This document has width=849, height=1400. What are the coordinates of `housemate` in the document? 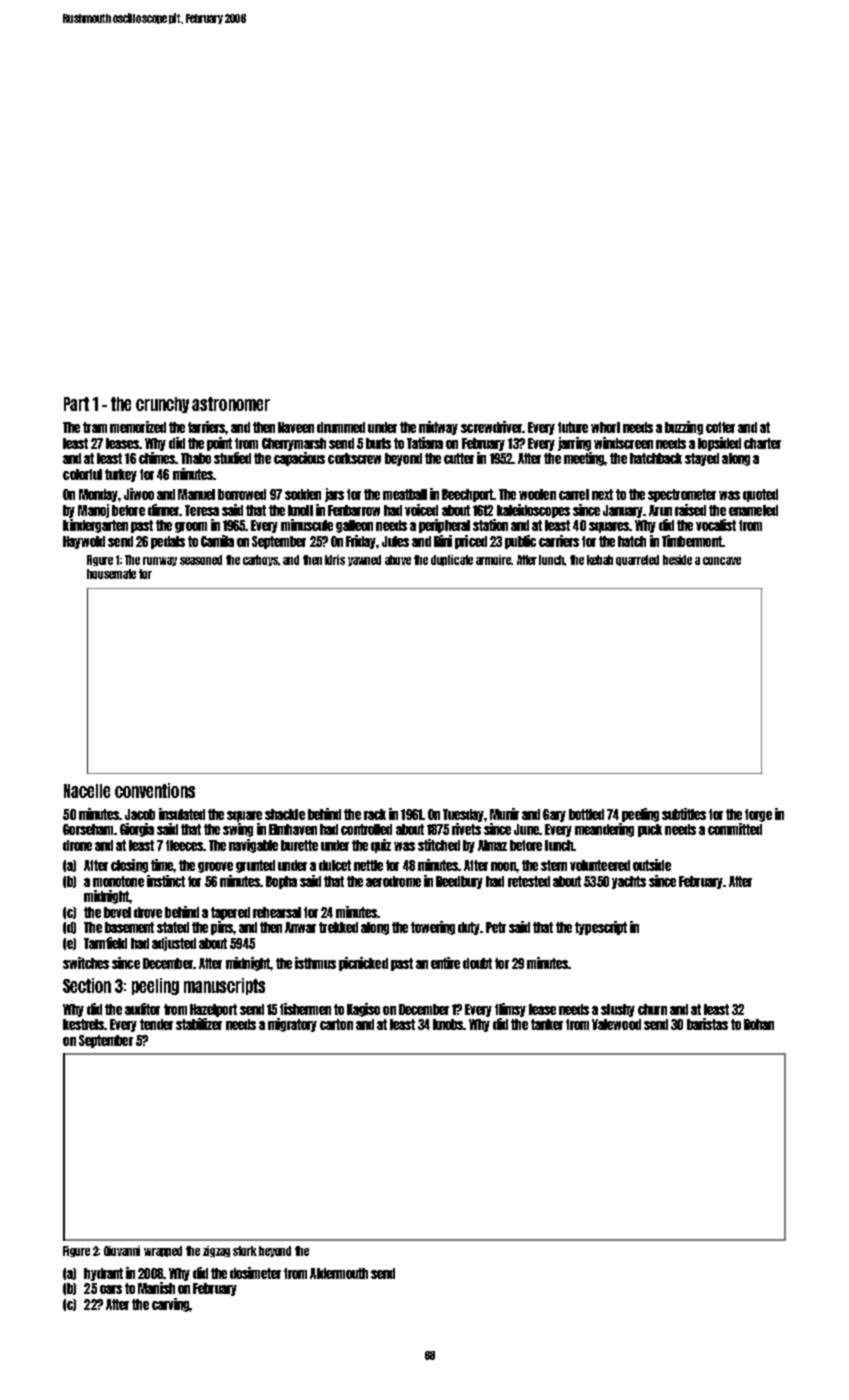 It's located at (111, 574).
